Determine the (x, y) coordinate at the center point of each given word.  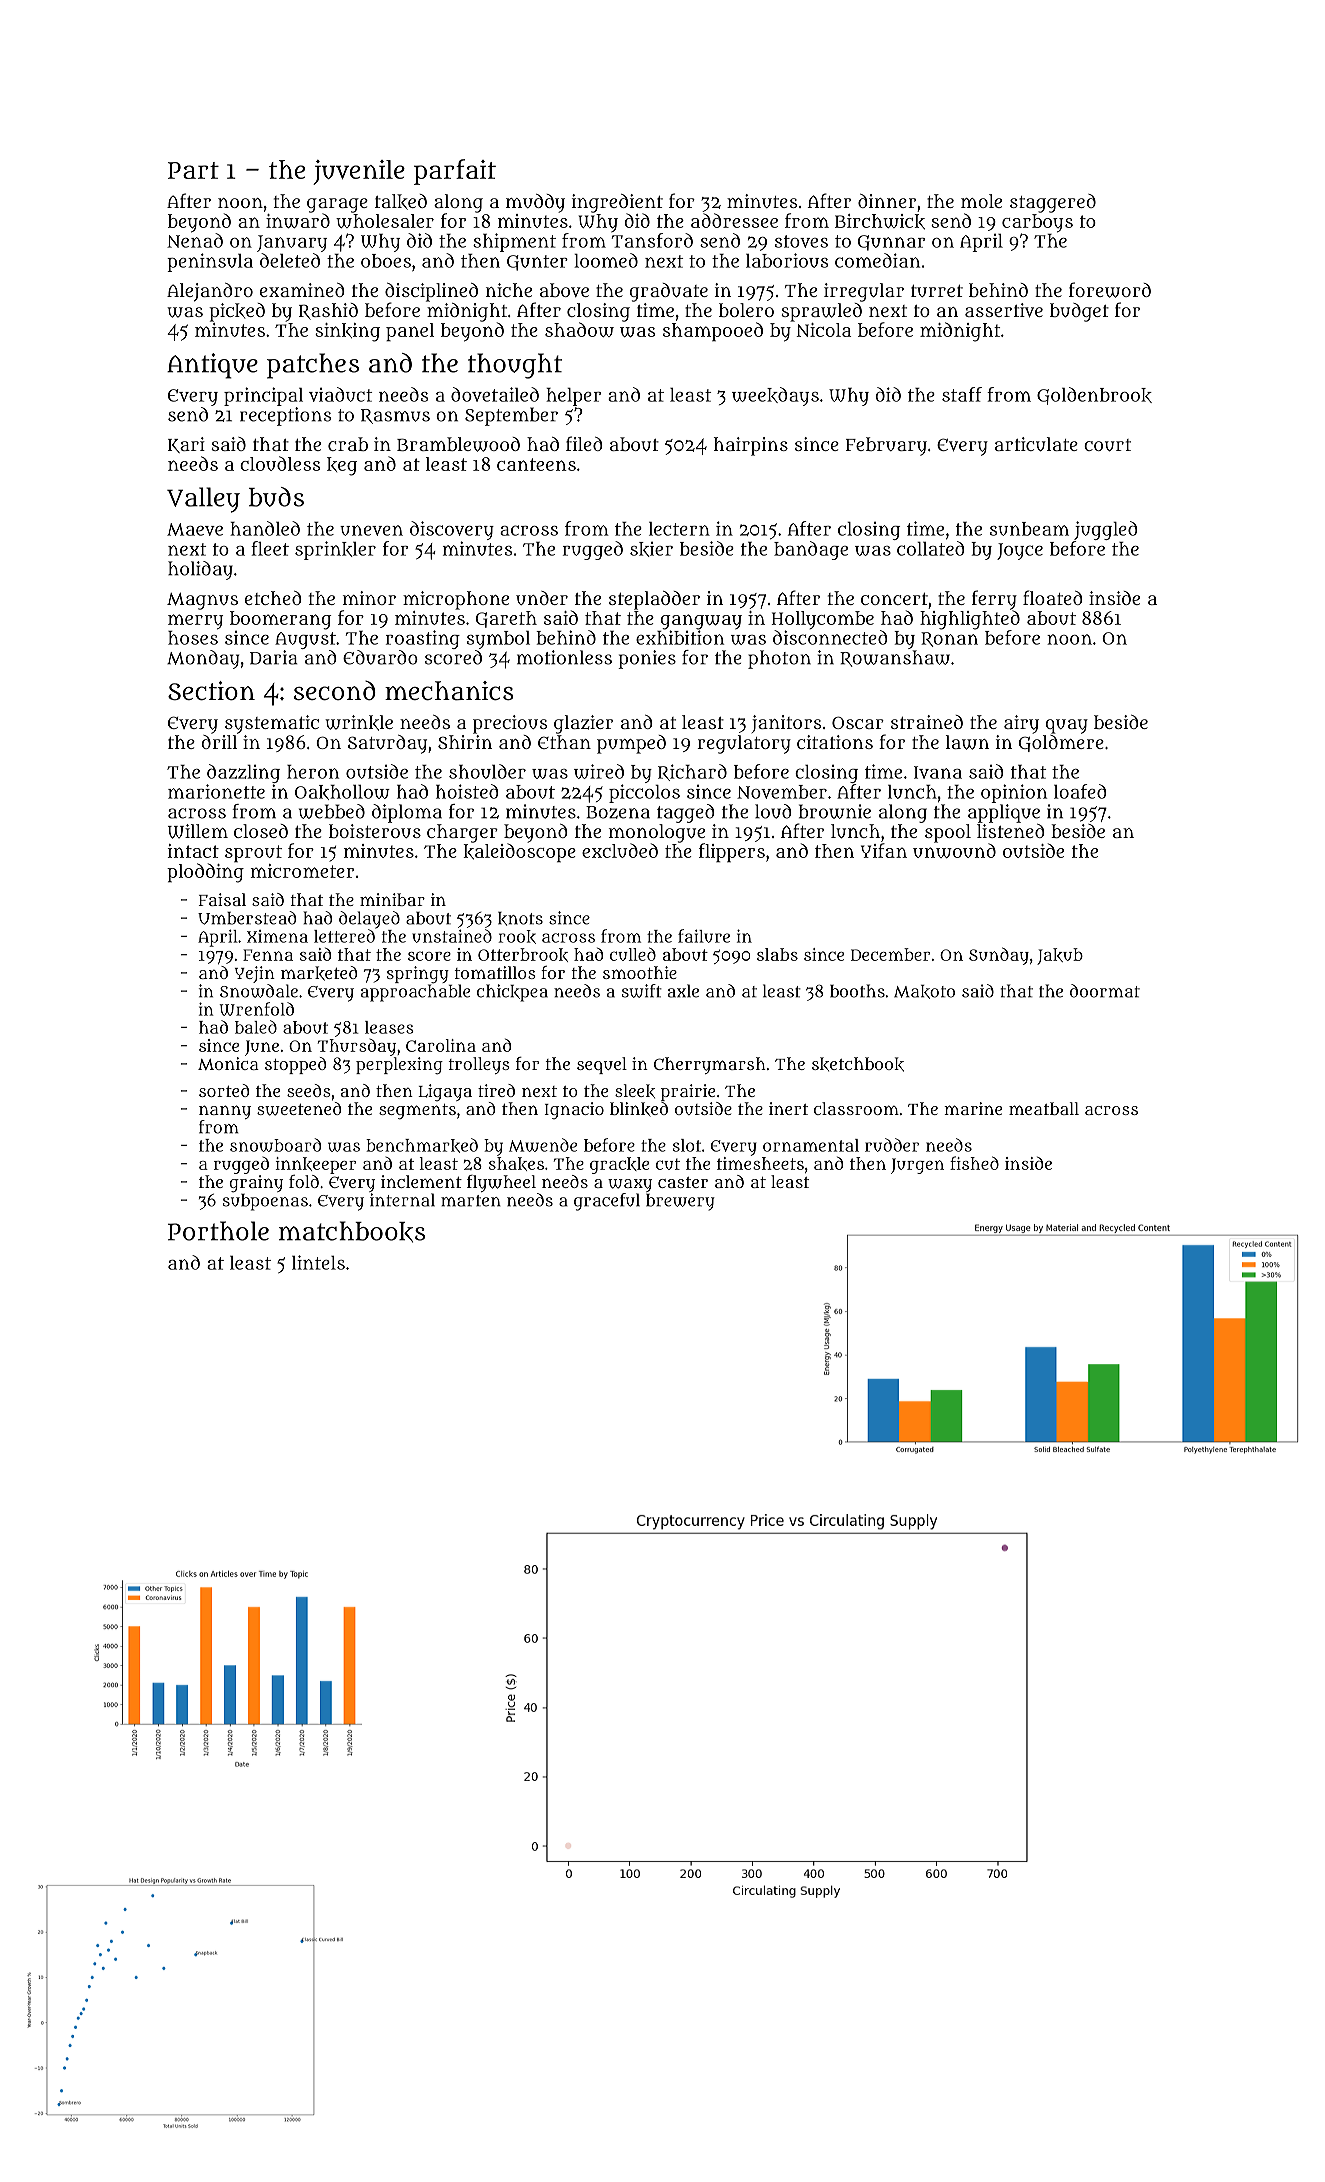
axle (683, 991)
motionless (564, 657)
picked (237, 312)
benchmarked (422, 1145)
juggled (1106, 530)
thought (515, 366)
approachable (415, 993)
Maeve (195, 529)
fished (974, 1163)
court (1107, 445)
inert (788, 1108)
